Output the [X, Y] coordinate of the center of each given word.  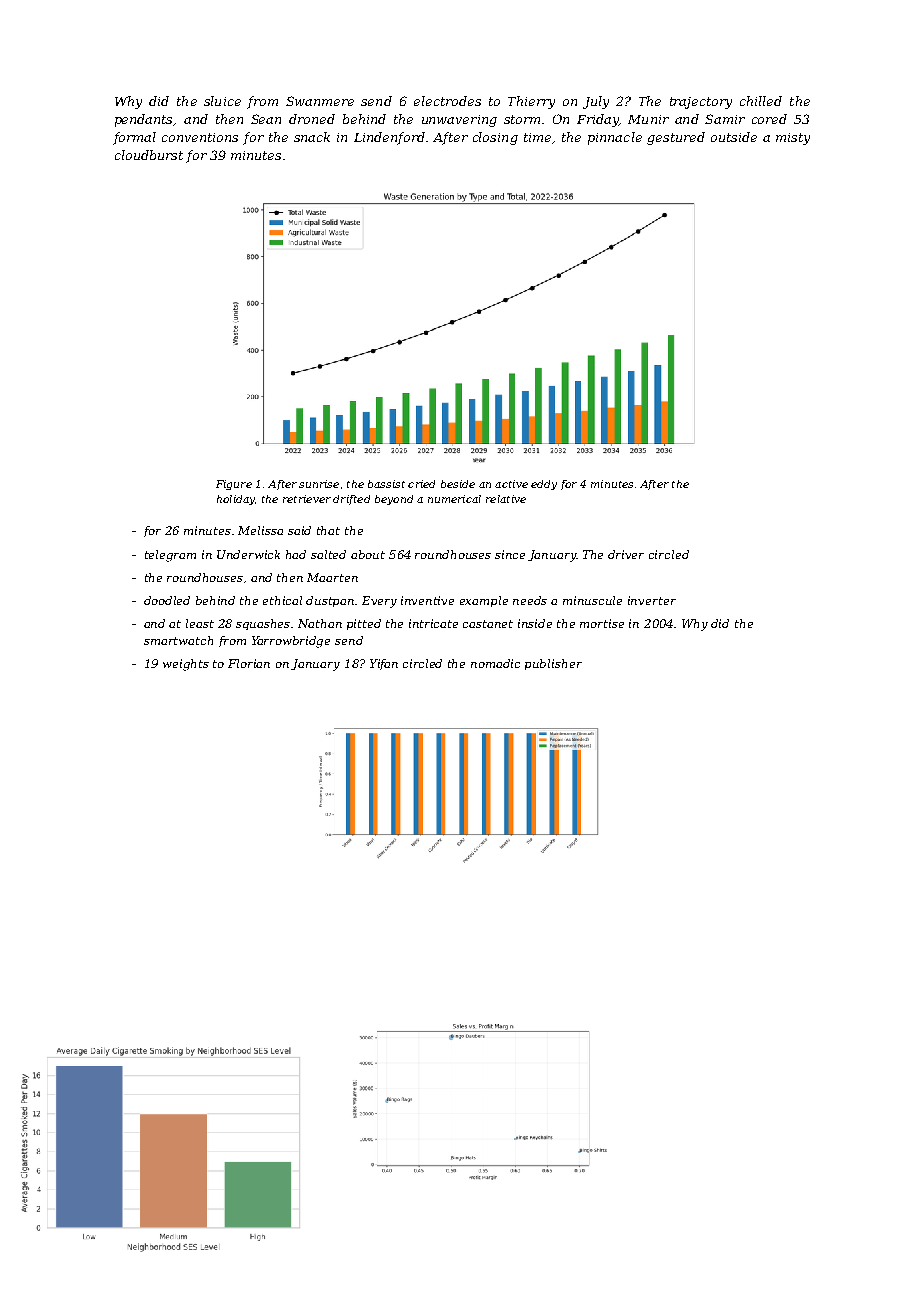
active [511, 484]
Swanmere [320, 101]
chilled [761, 101]
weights [186, 665]
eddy [544, 485]
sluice [222, 101]
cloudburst [149, 155]
